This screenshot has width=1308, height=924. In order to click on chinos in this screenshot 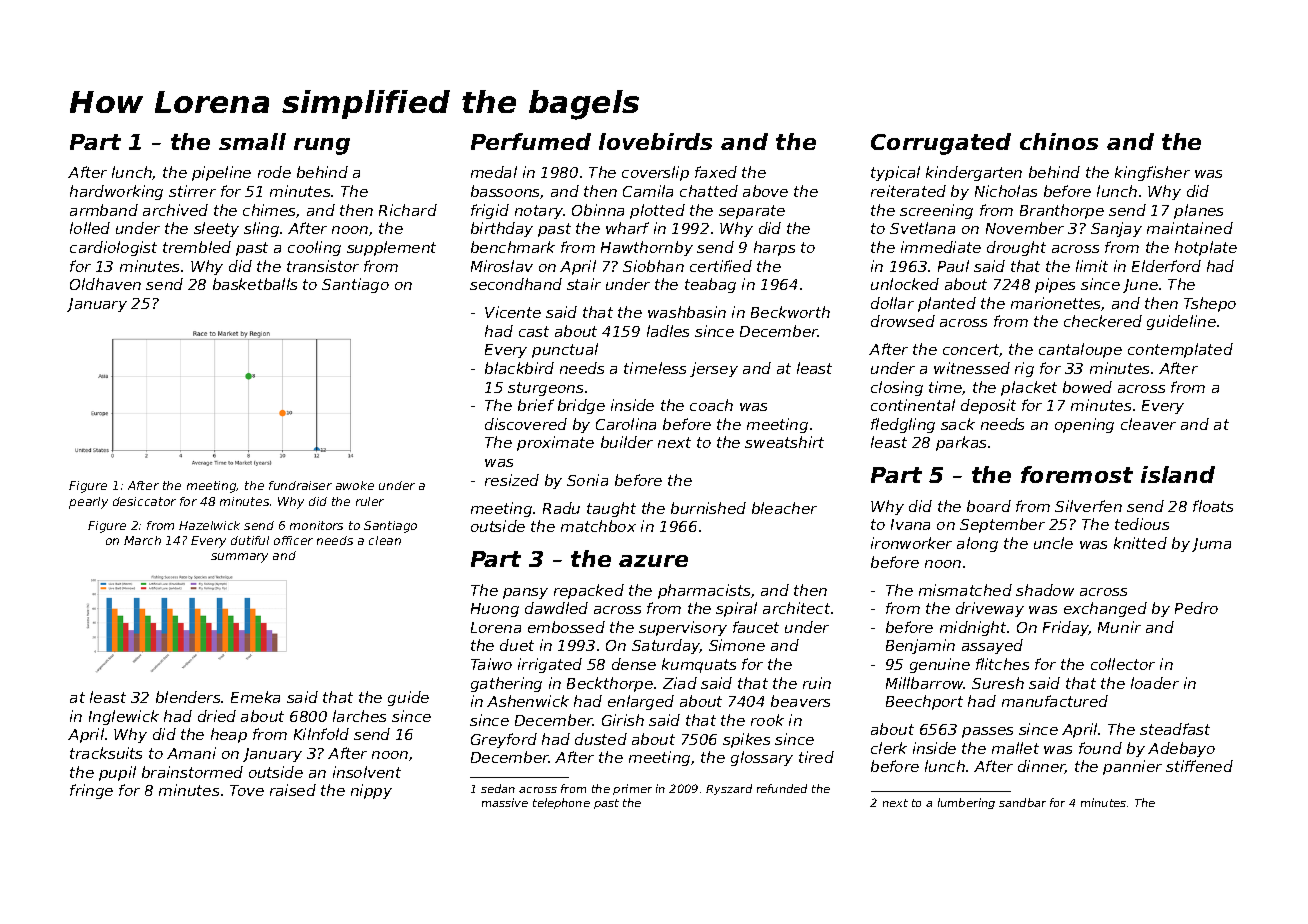, I will do `click(1059, 141)`.
